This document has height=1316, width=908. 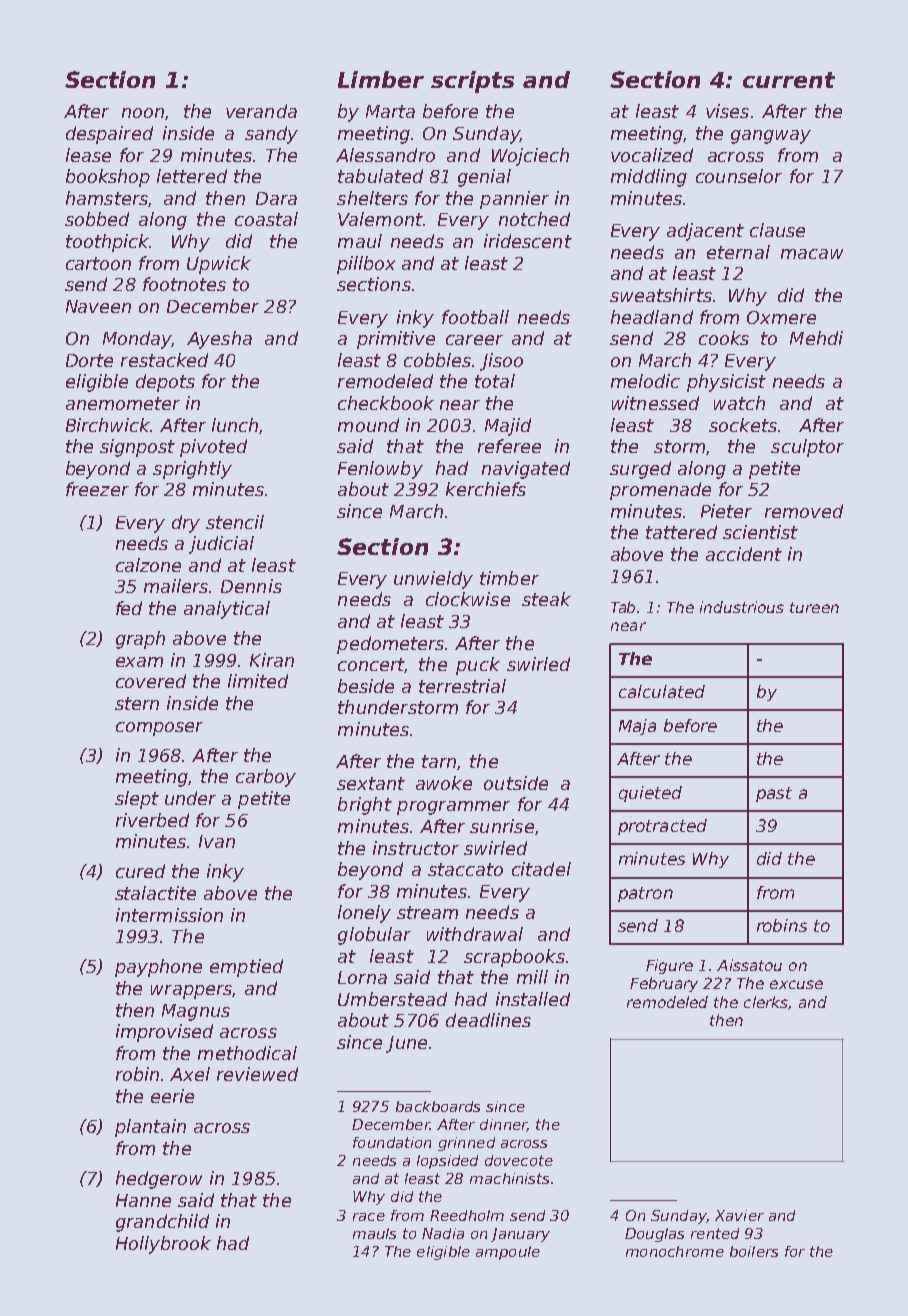 I want to click on monochrome, so click(x=675, y=1251).
